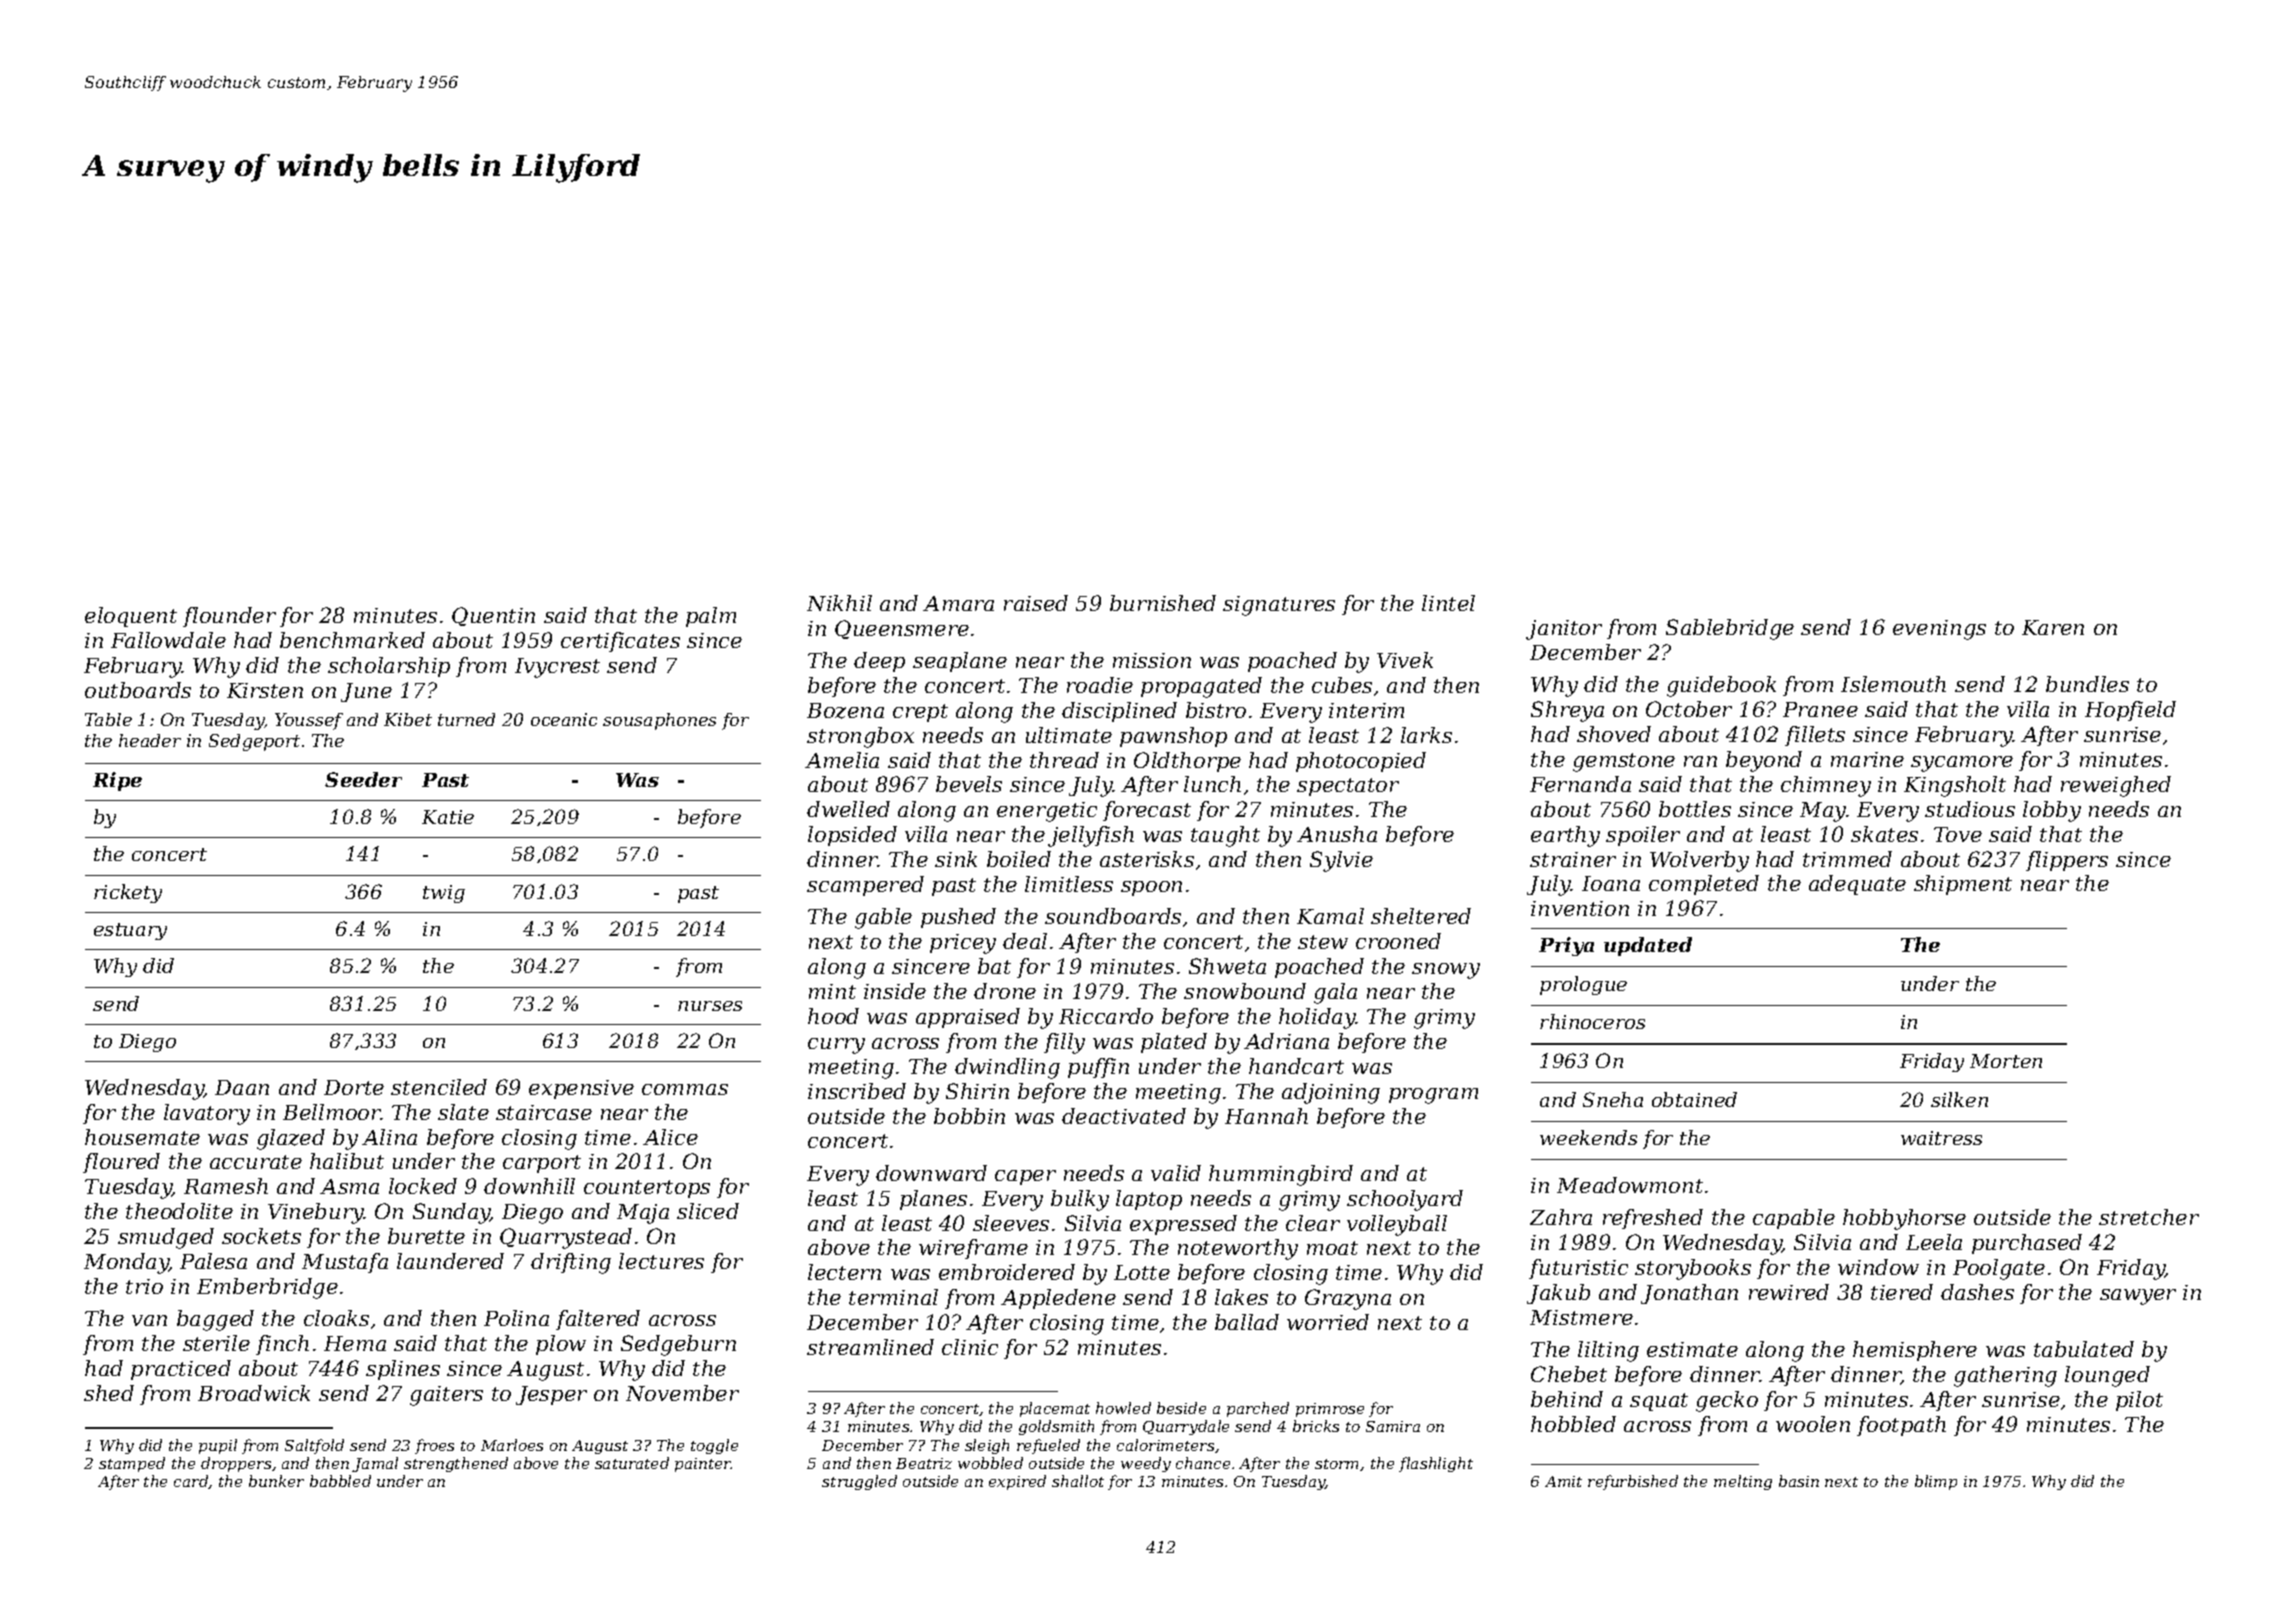 The image size is (2292, 1620). I want to click on sousaphones, so click(659, 721).
